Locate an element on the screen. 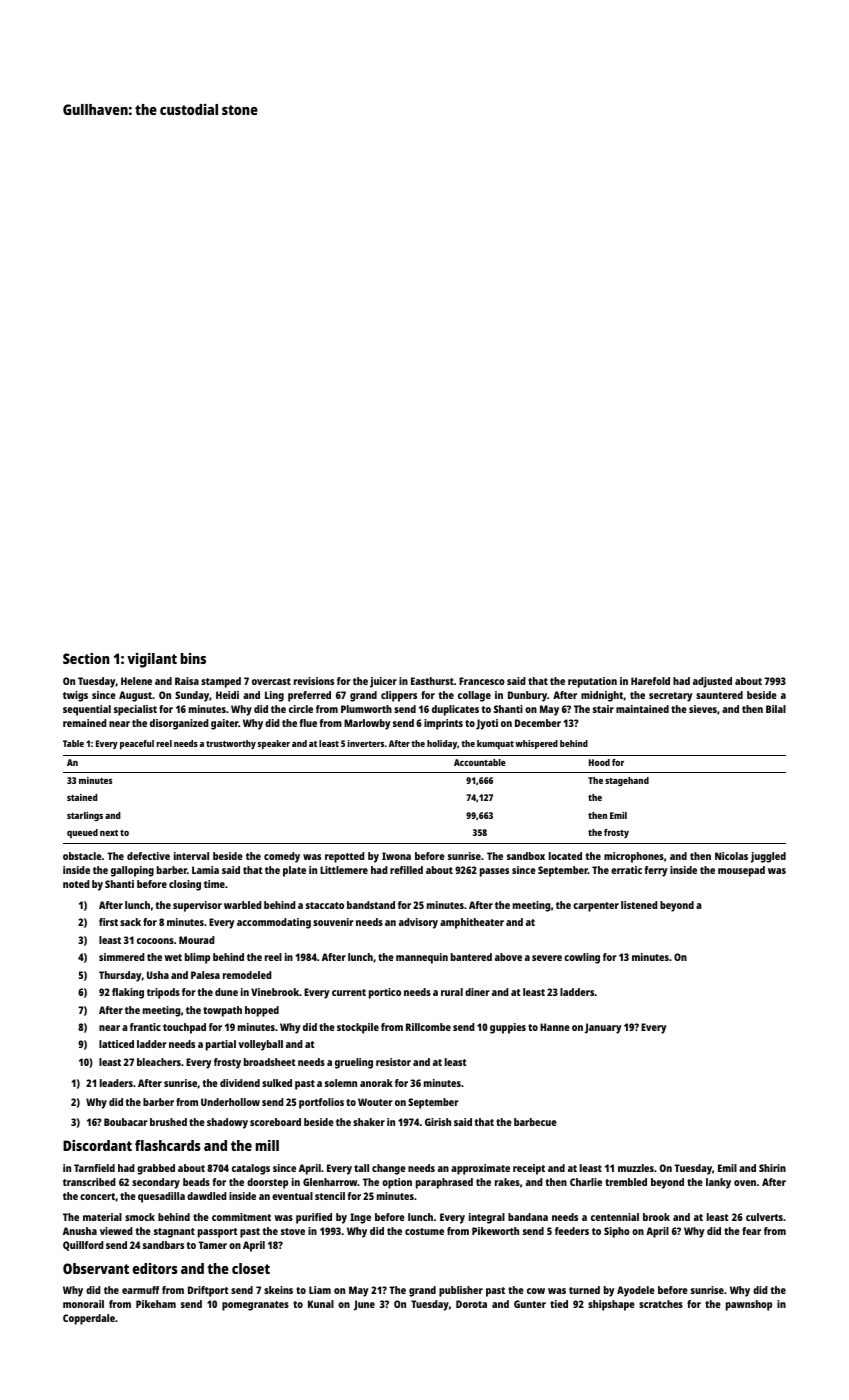 This screenshot has width=849, height=1400. Francesco is located at coordinates (482, 681).
